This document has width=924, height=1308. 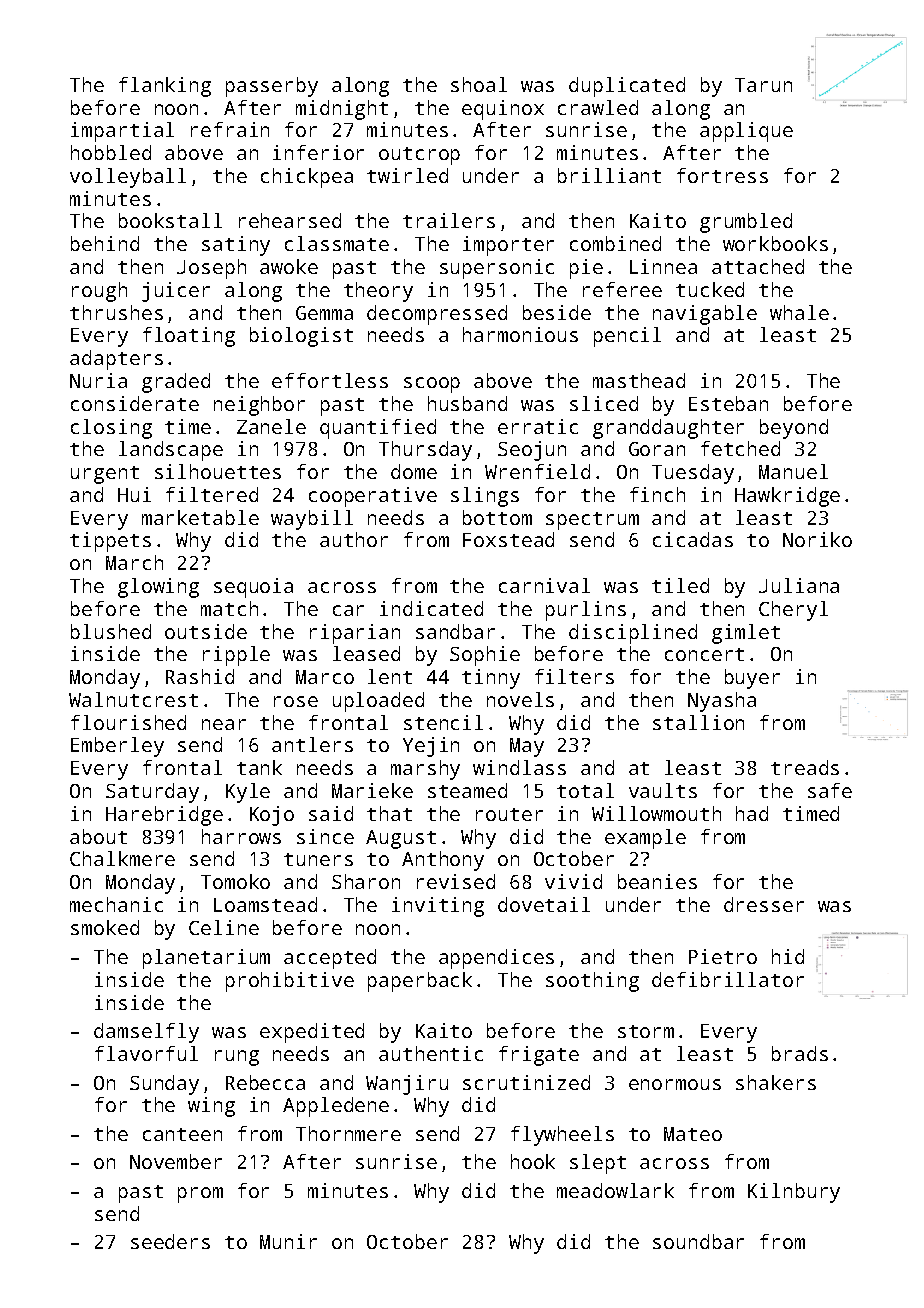 What do you see at coordinates (407, 1085) in the document?
I see `Wanjiru` at bounding box center [407, 1085].
